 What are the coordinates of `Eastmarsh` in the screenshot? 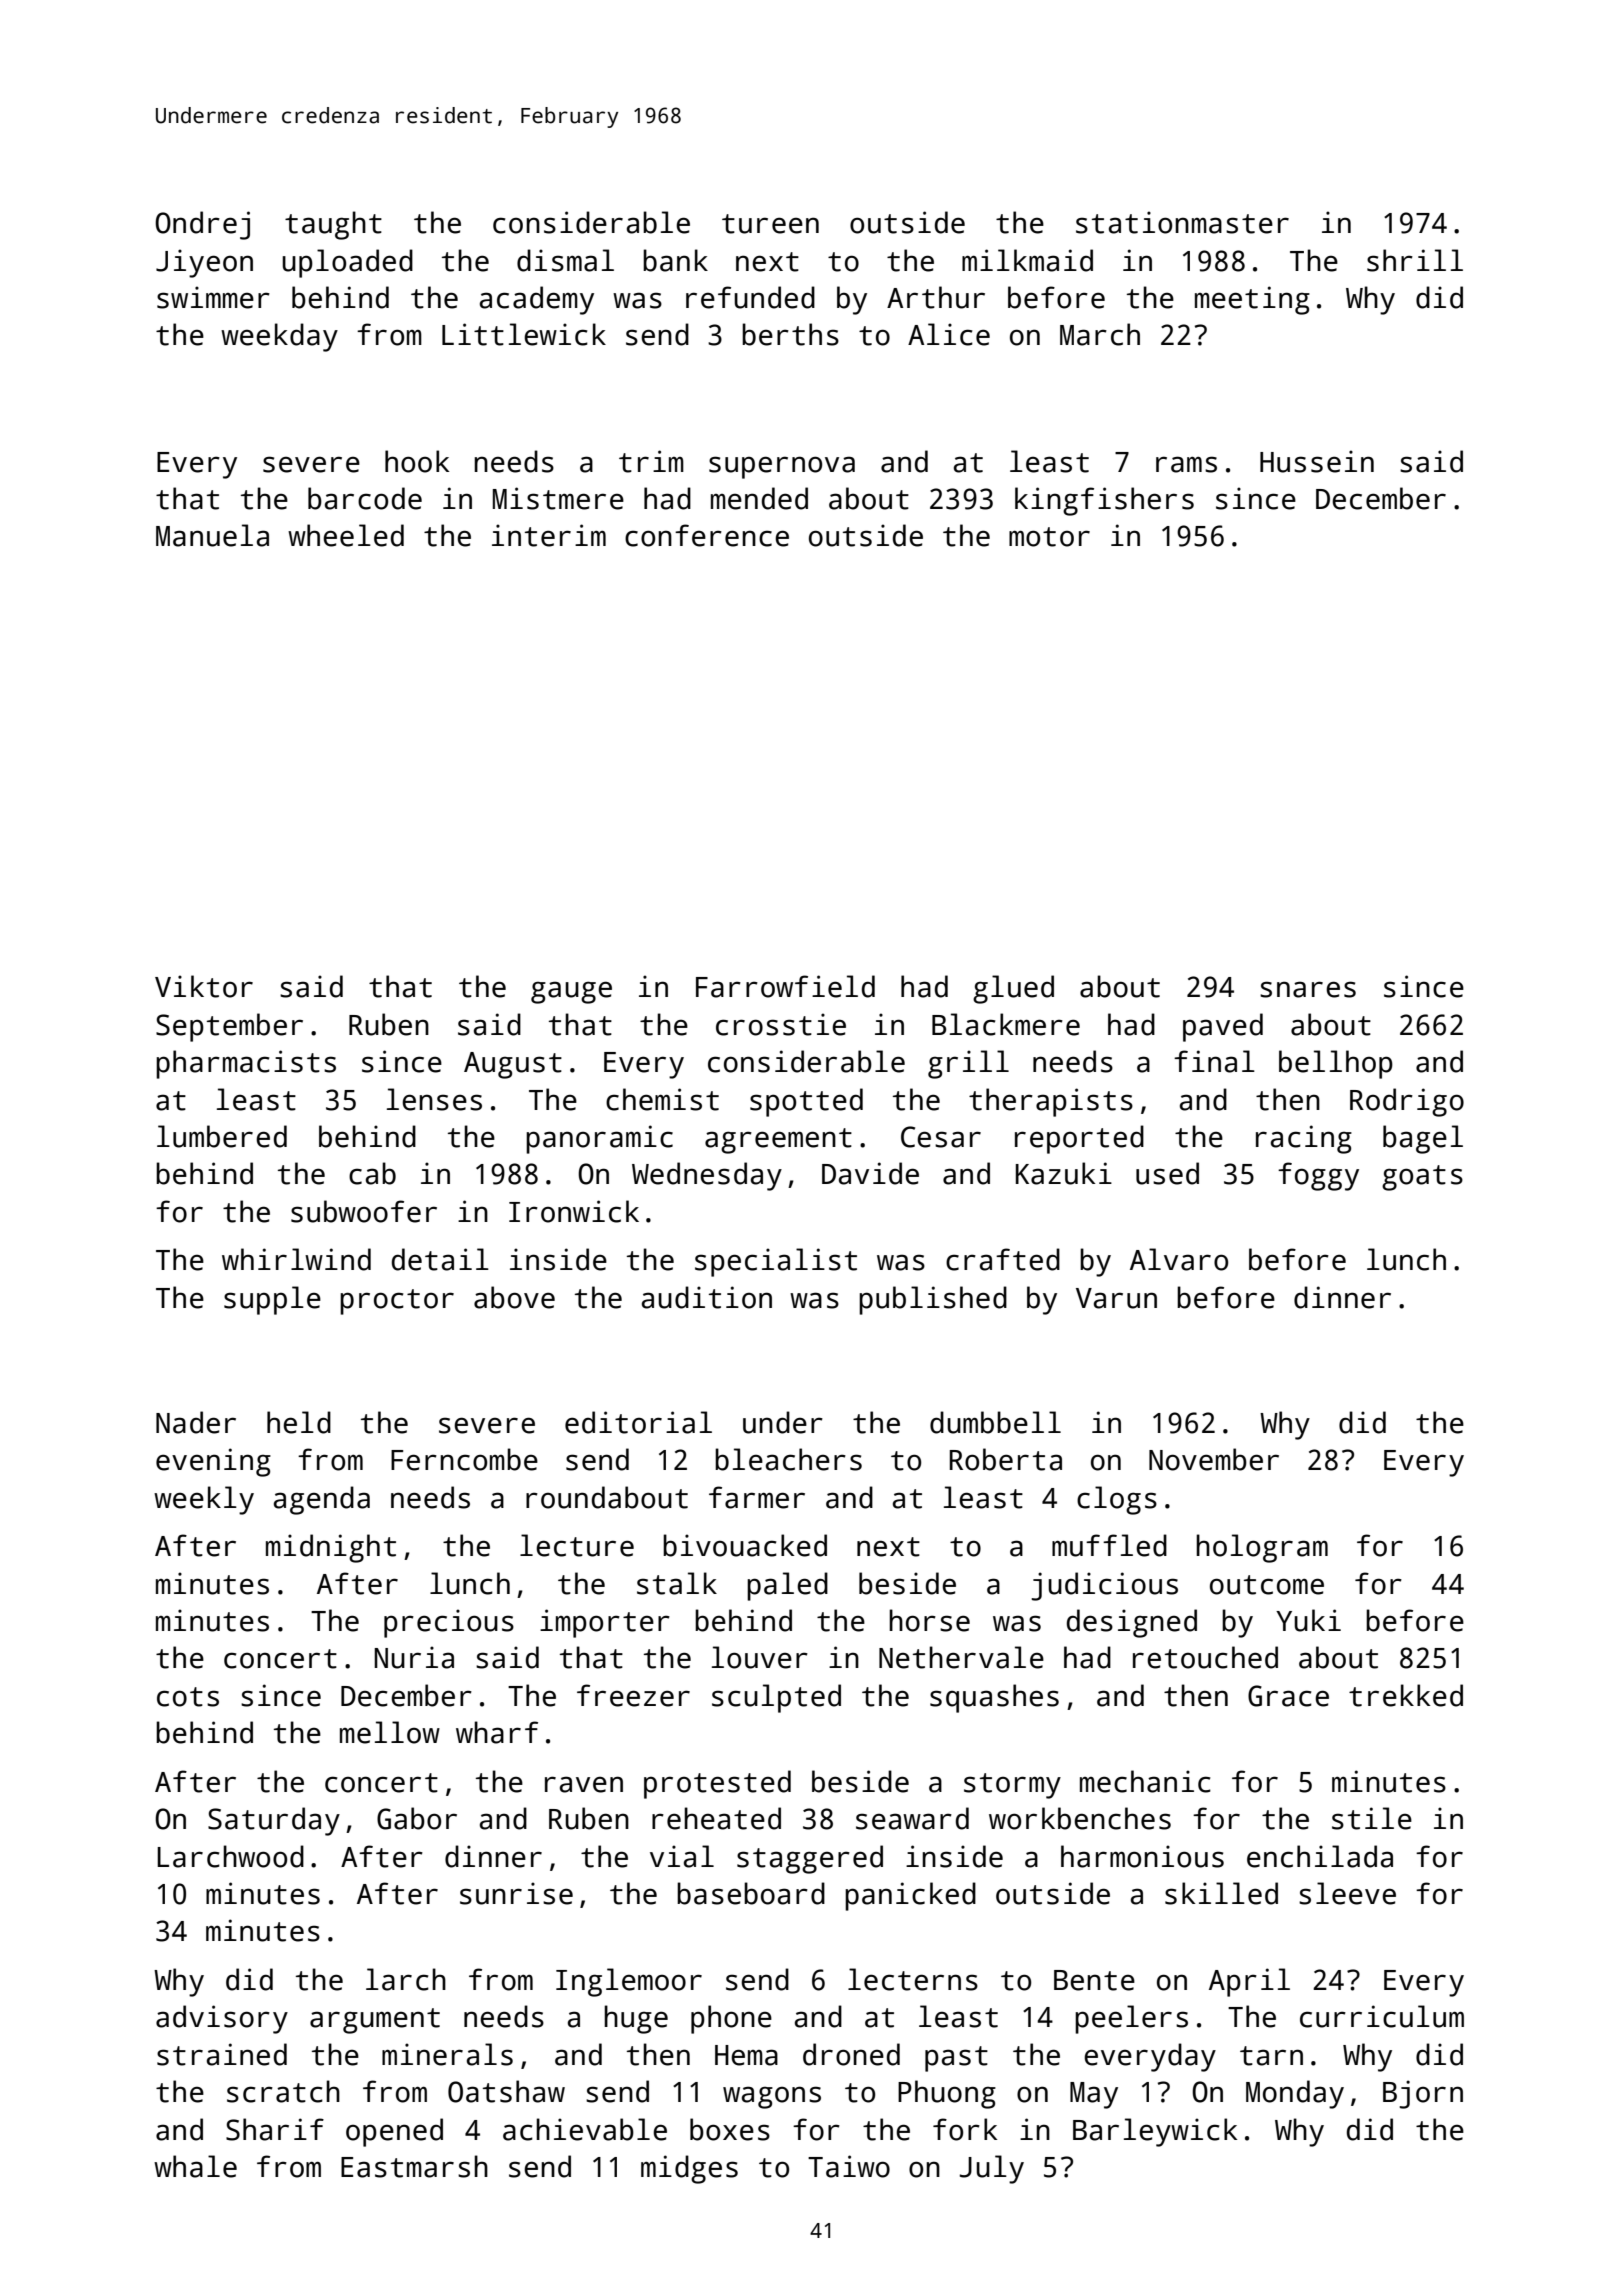 It's located at (414, 2166).
